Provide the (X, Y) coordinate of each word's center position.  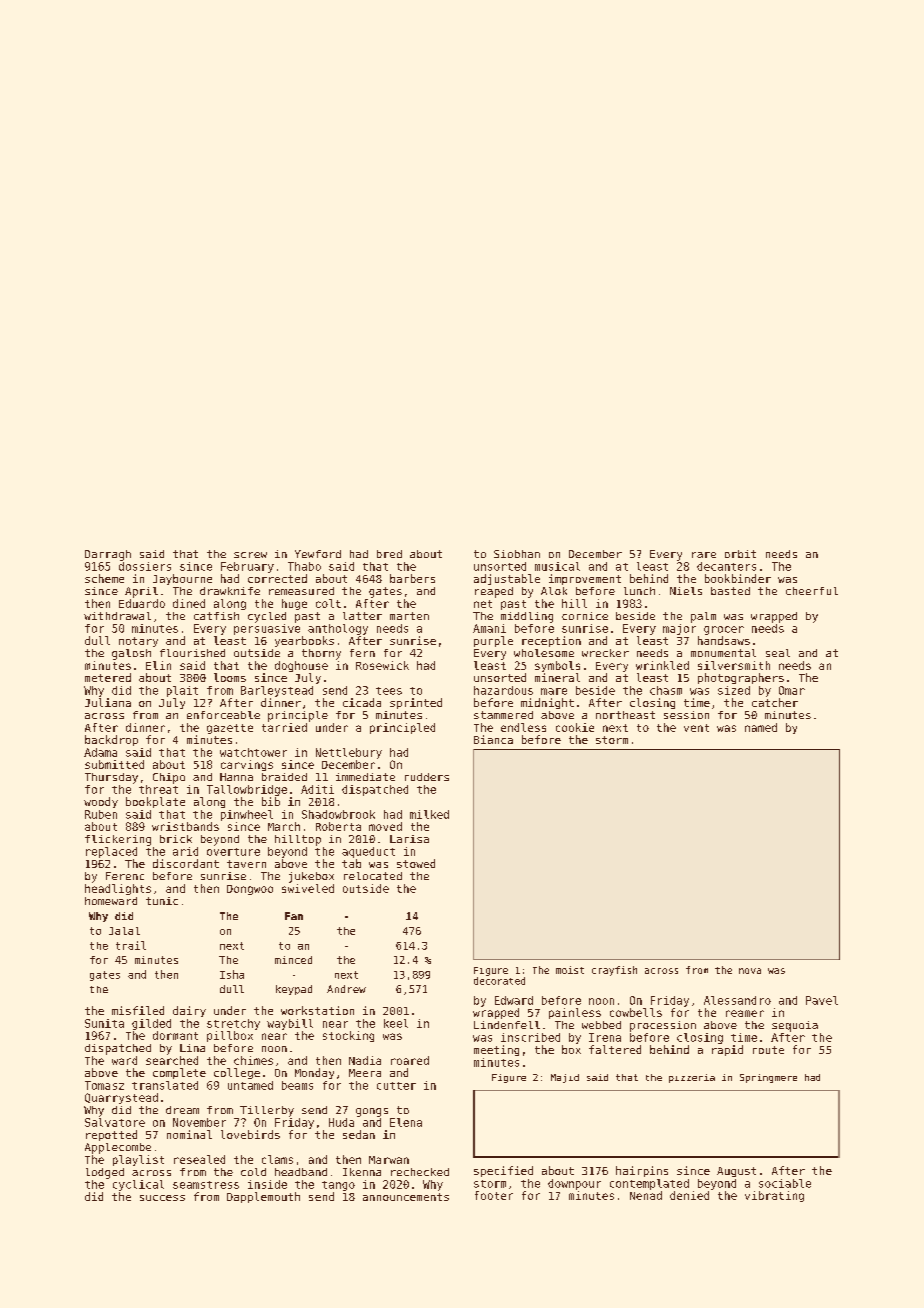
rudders (427, 777)
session (686, 715)
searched (172, 1060)
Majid (565, 1078)
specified (503, 1171)
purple (493, 641)
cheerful (812, 591)
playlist (138, 1160)
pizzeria (692, 1078)
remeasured (301, 591)
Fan (294, 916)
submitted (114, 764)
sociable (785, 1183)
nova (750, 971)
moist (570, 970)
